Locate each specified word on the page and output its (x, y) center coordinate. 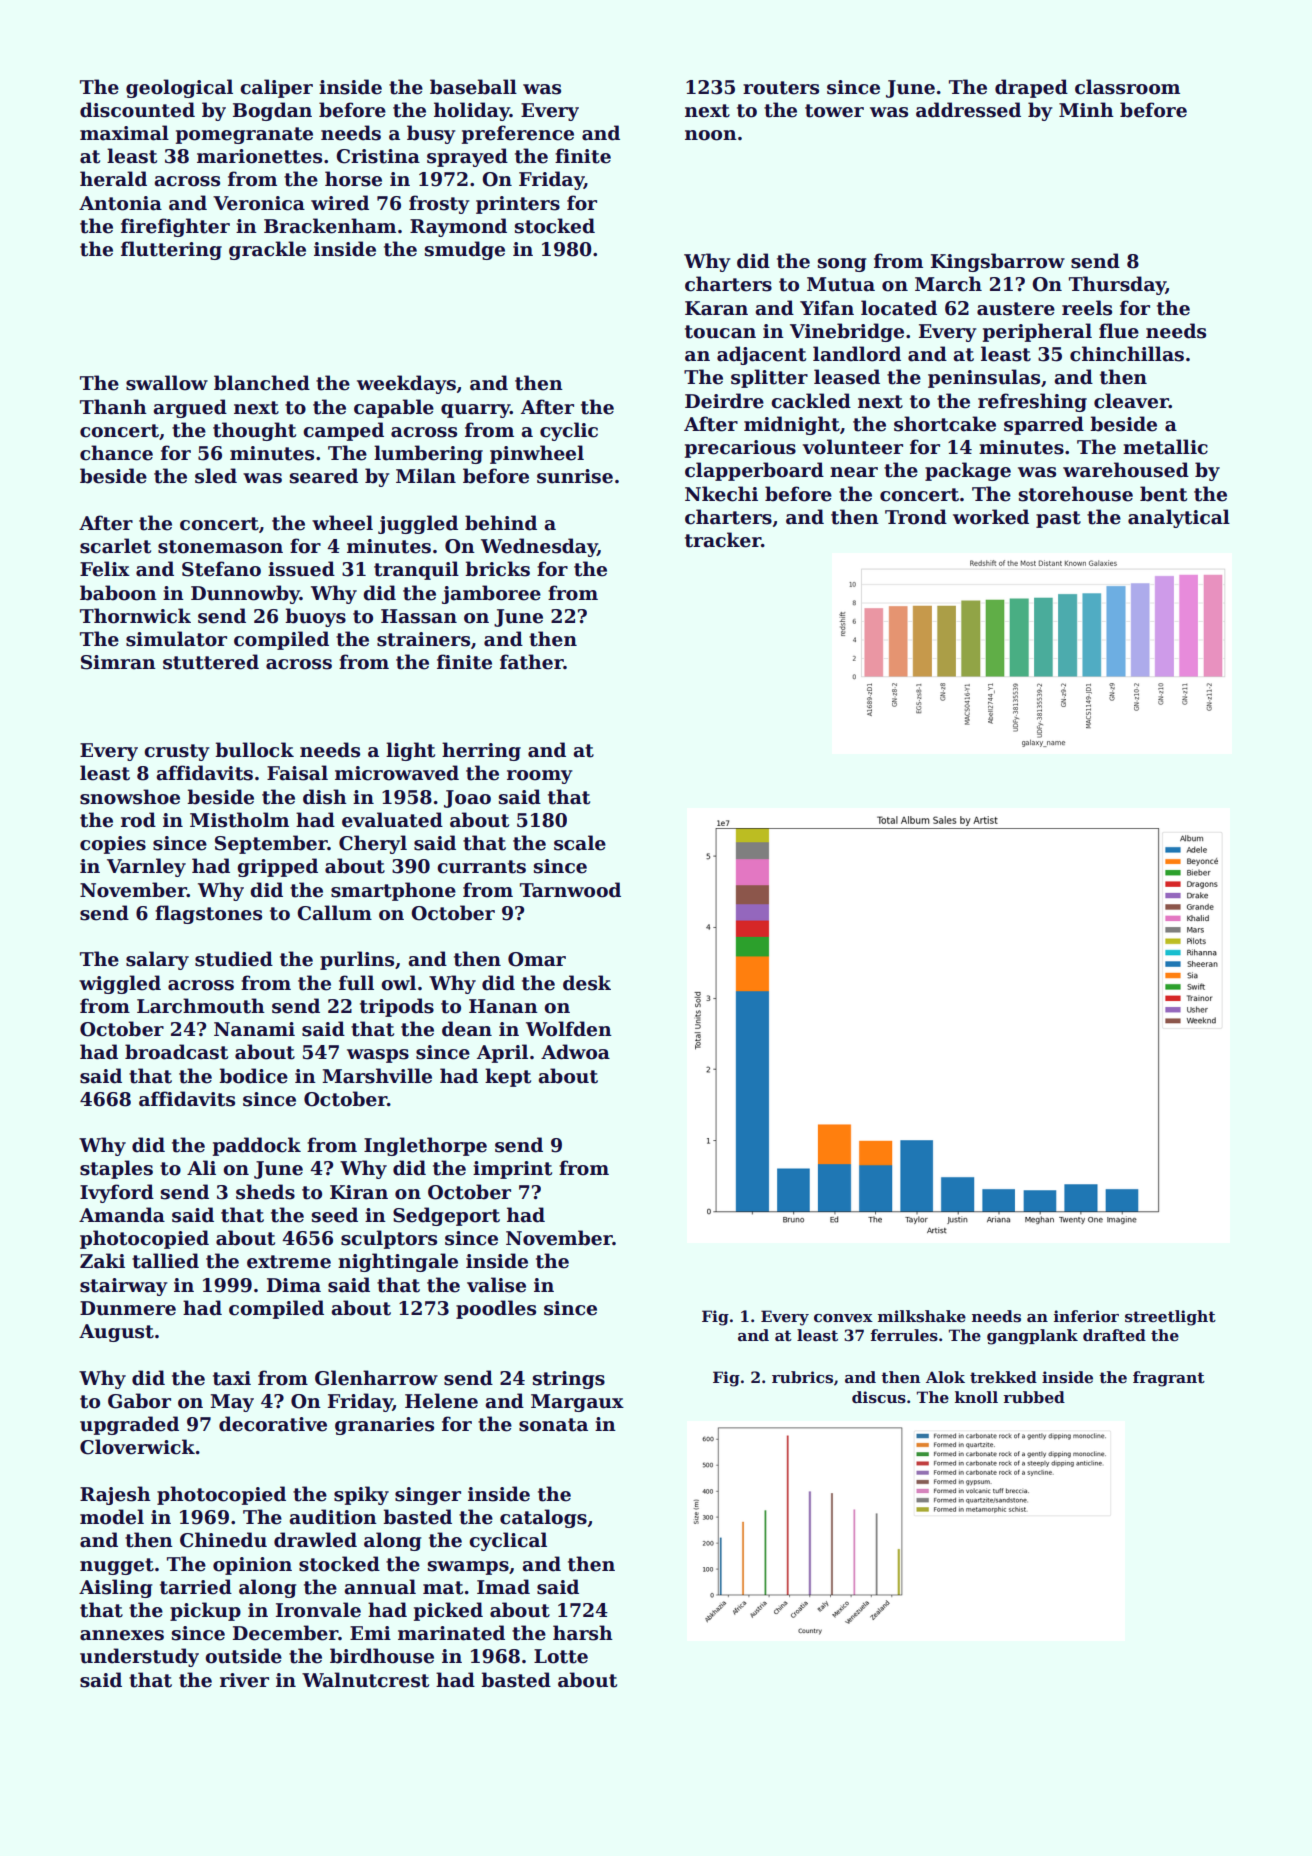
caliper (276, 88)
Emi (370, 1633)
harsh (583, 1633)
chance (116, 453)
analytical (1179, 518)
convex (843, 1318)
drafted (1114, 1335)
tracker (723, 540)
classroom (1127, 87)
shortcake (945, 424)
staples (116, 1169)
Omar (537, 959)
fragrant (1169, 1379)
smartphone (393, 891)
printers (518, 205)
